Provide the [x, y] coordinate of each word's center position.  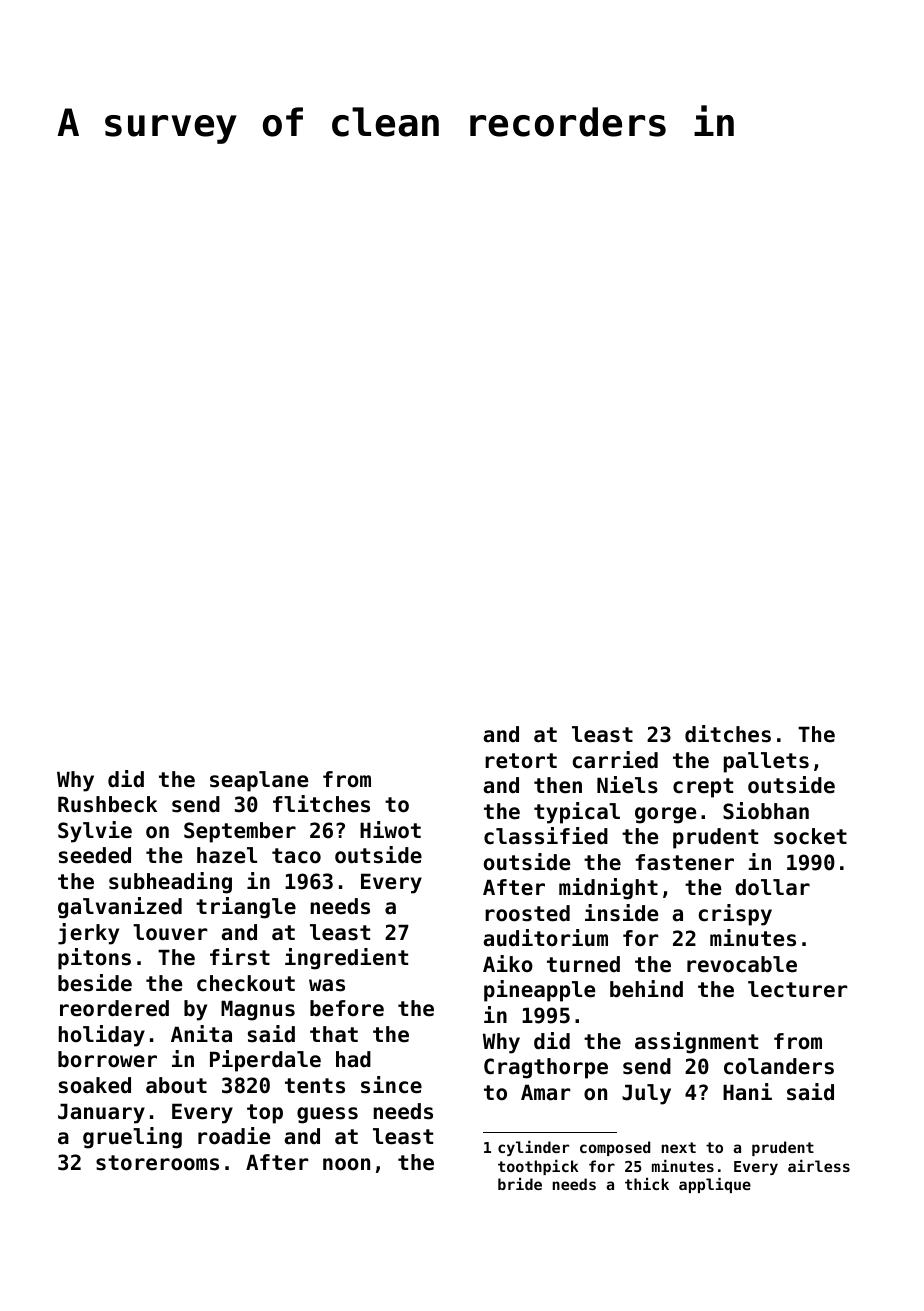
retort [521, 761]
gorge [665, 815]
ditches [728, 734]
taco [296, 856]
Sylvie [95, 832]
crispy [735, 915]
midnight [608, 889]
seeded [95, 855]
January [101, 1113]
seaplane [259, 781]
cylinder [533, 1148]
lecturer [798, 989]
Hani [747, 1092]
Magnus [258, 1010]
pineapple [539, 991]
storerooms [157, 1163]
